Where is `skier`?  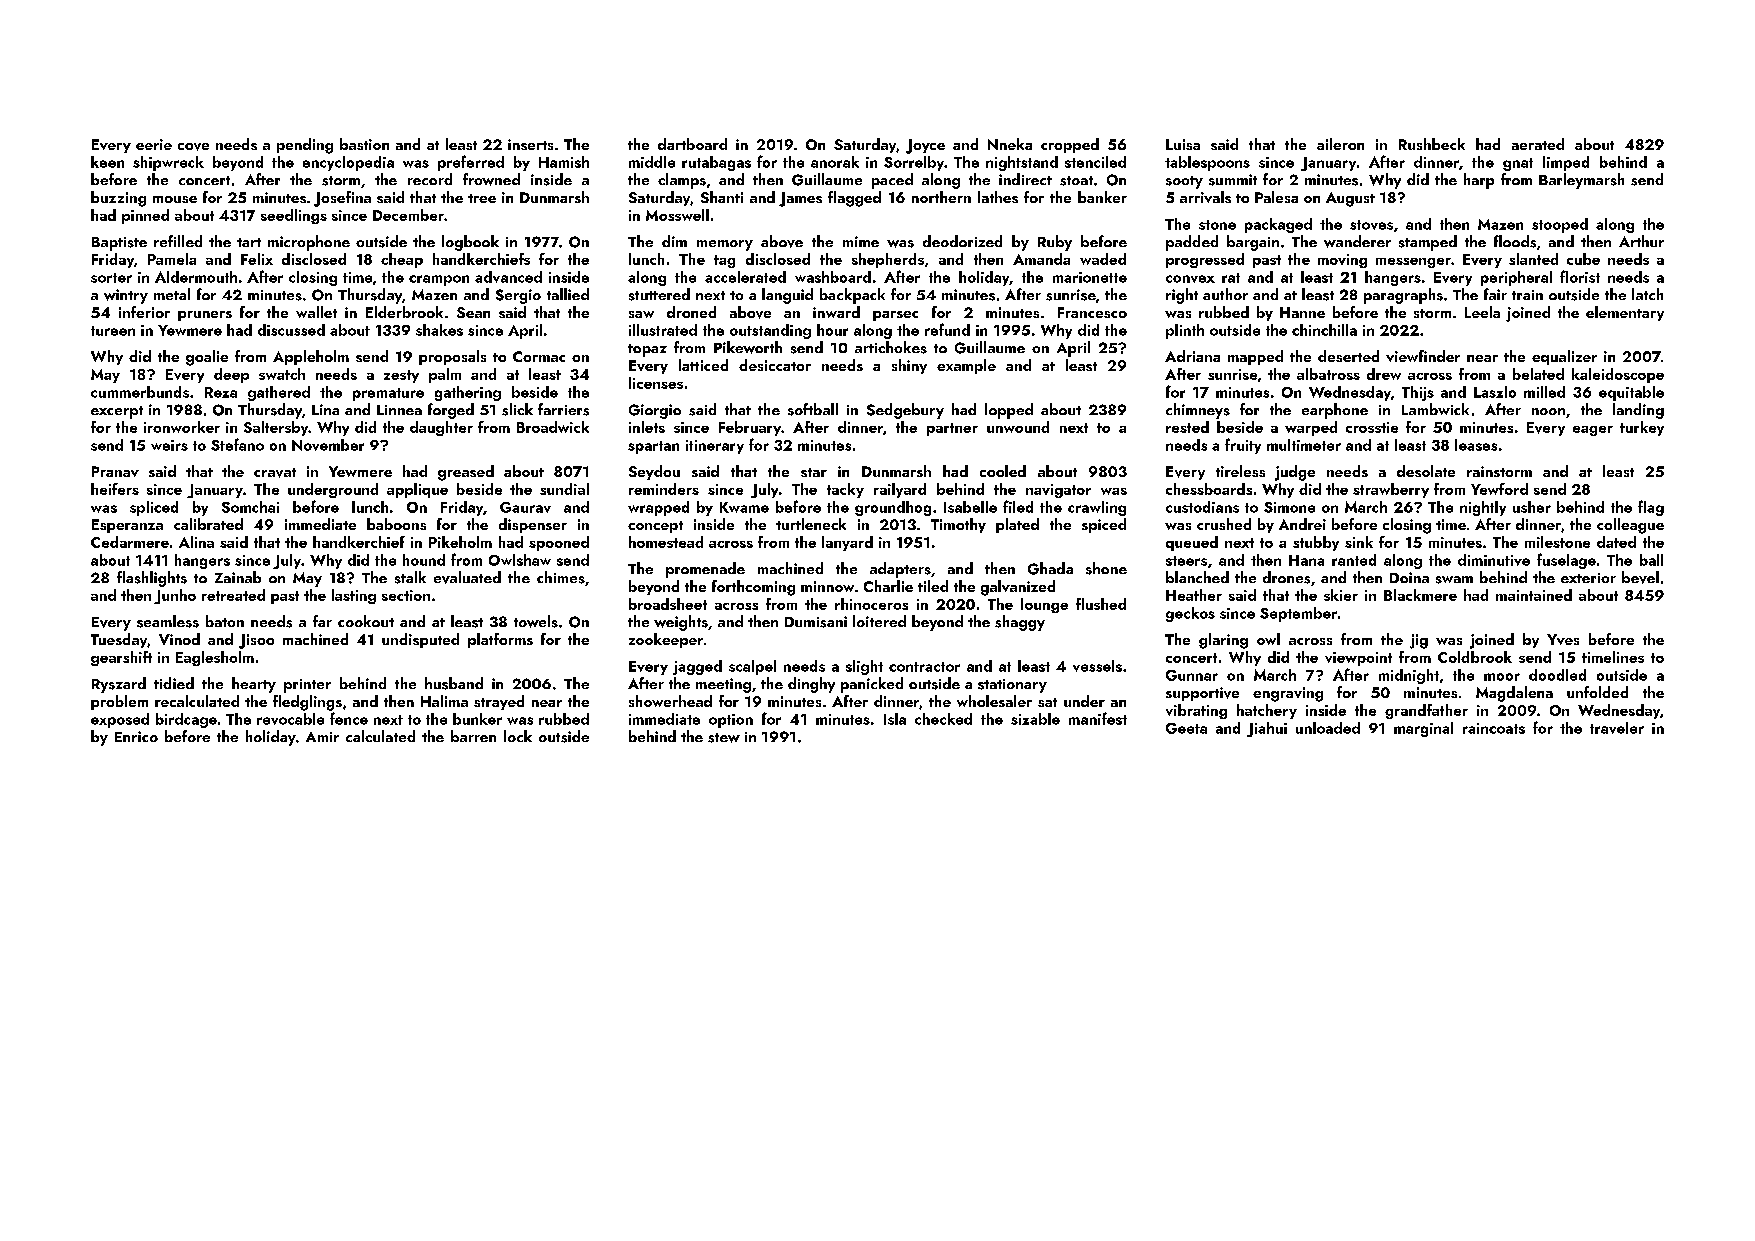 skier is located at coordinates (1341, 595).
